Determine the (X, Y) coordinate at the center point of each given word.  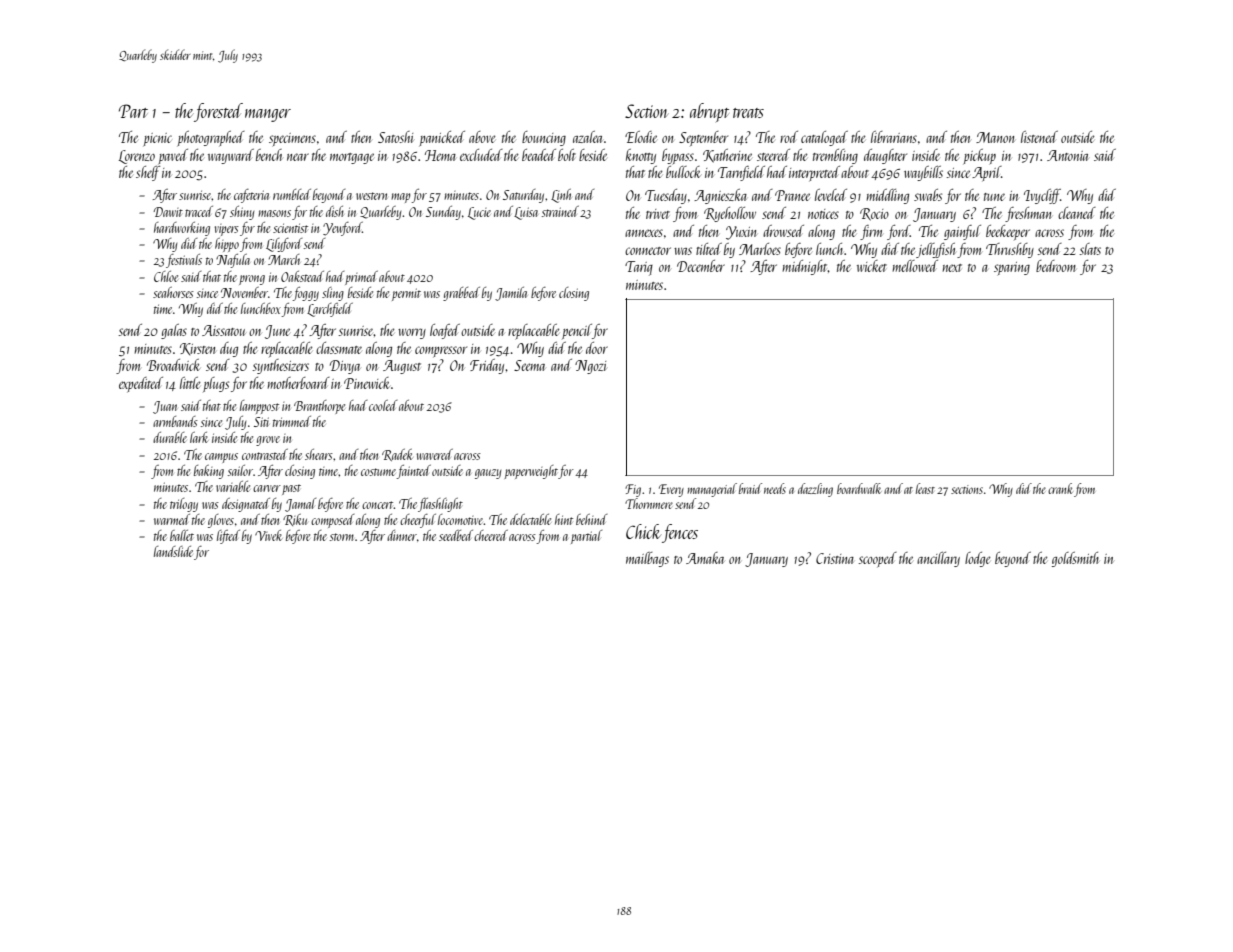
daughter (885, 156)
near (298, 157)
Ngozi (590, 367)
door (597, 348)
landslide (173, 551)
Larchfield (330, 310)
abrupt (709, 112)
